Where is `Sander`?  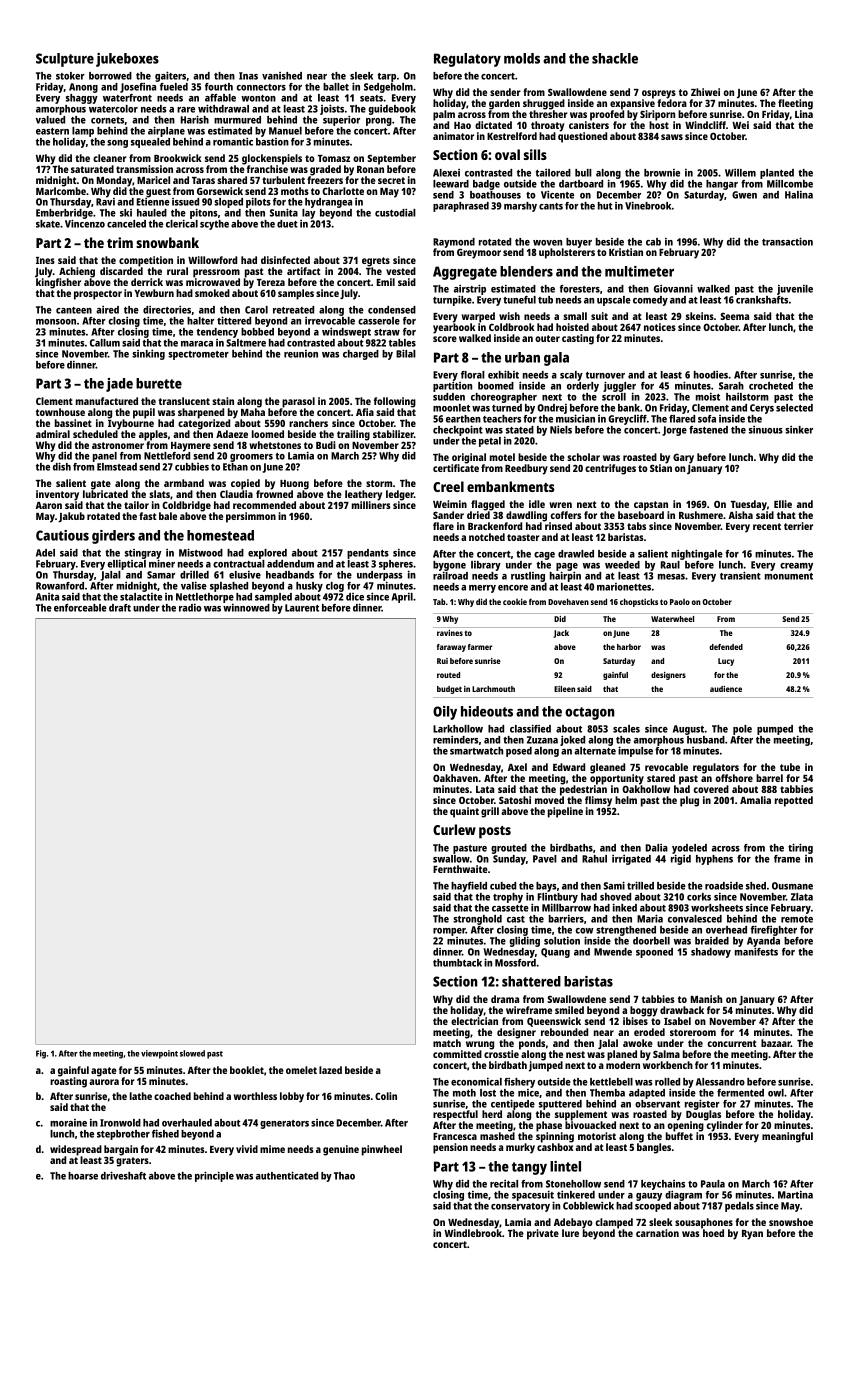 Sander is located at coordinates (448, 515).
